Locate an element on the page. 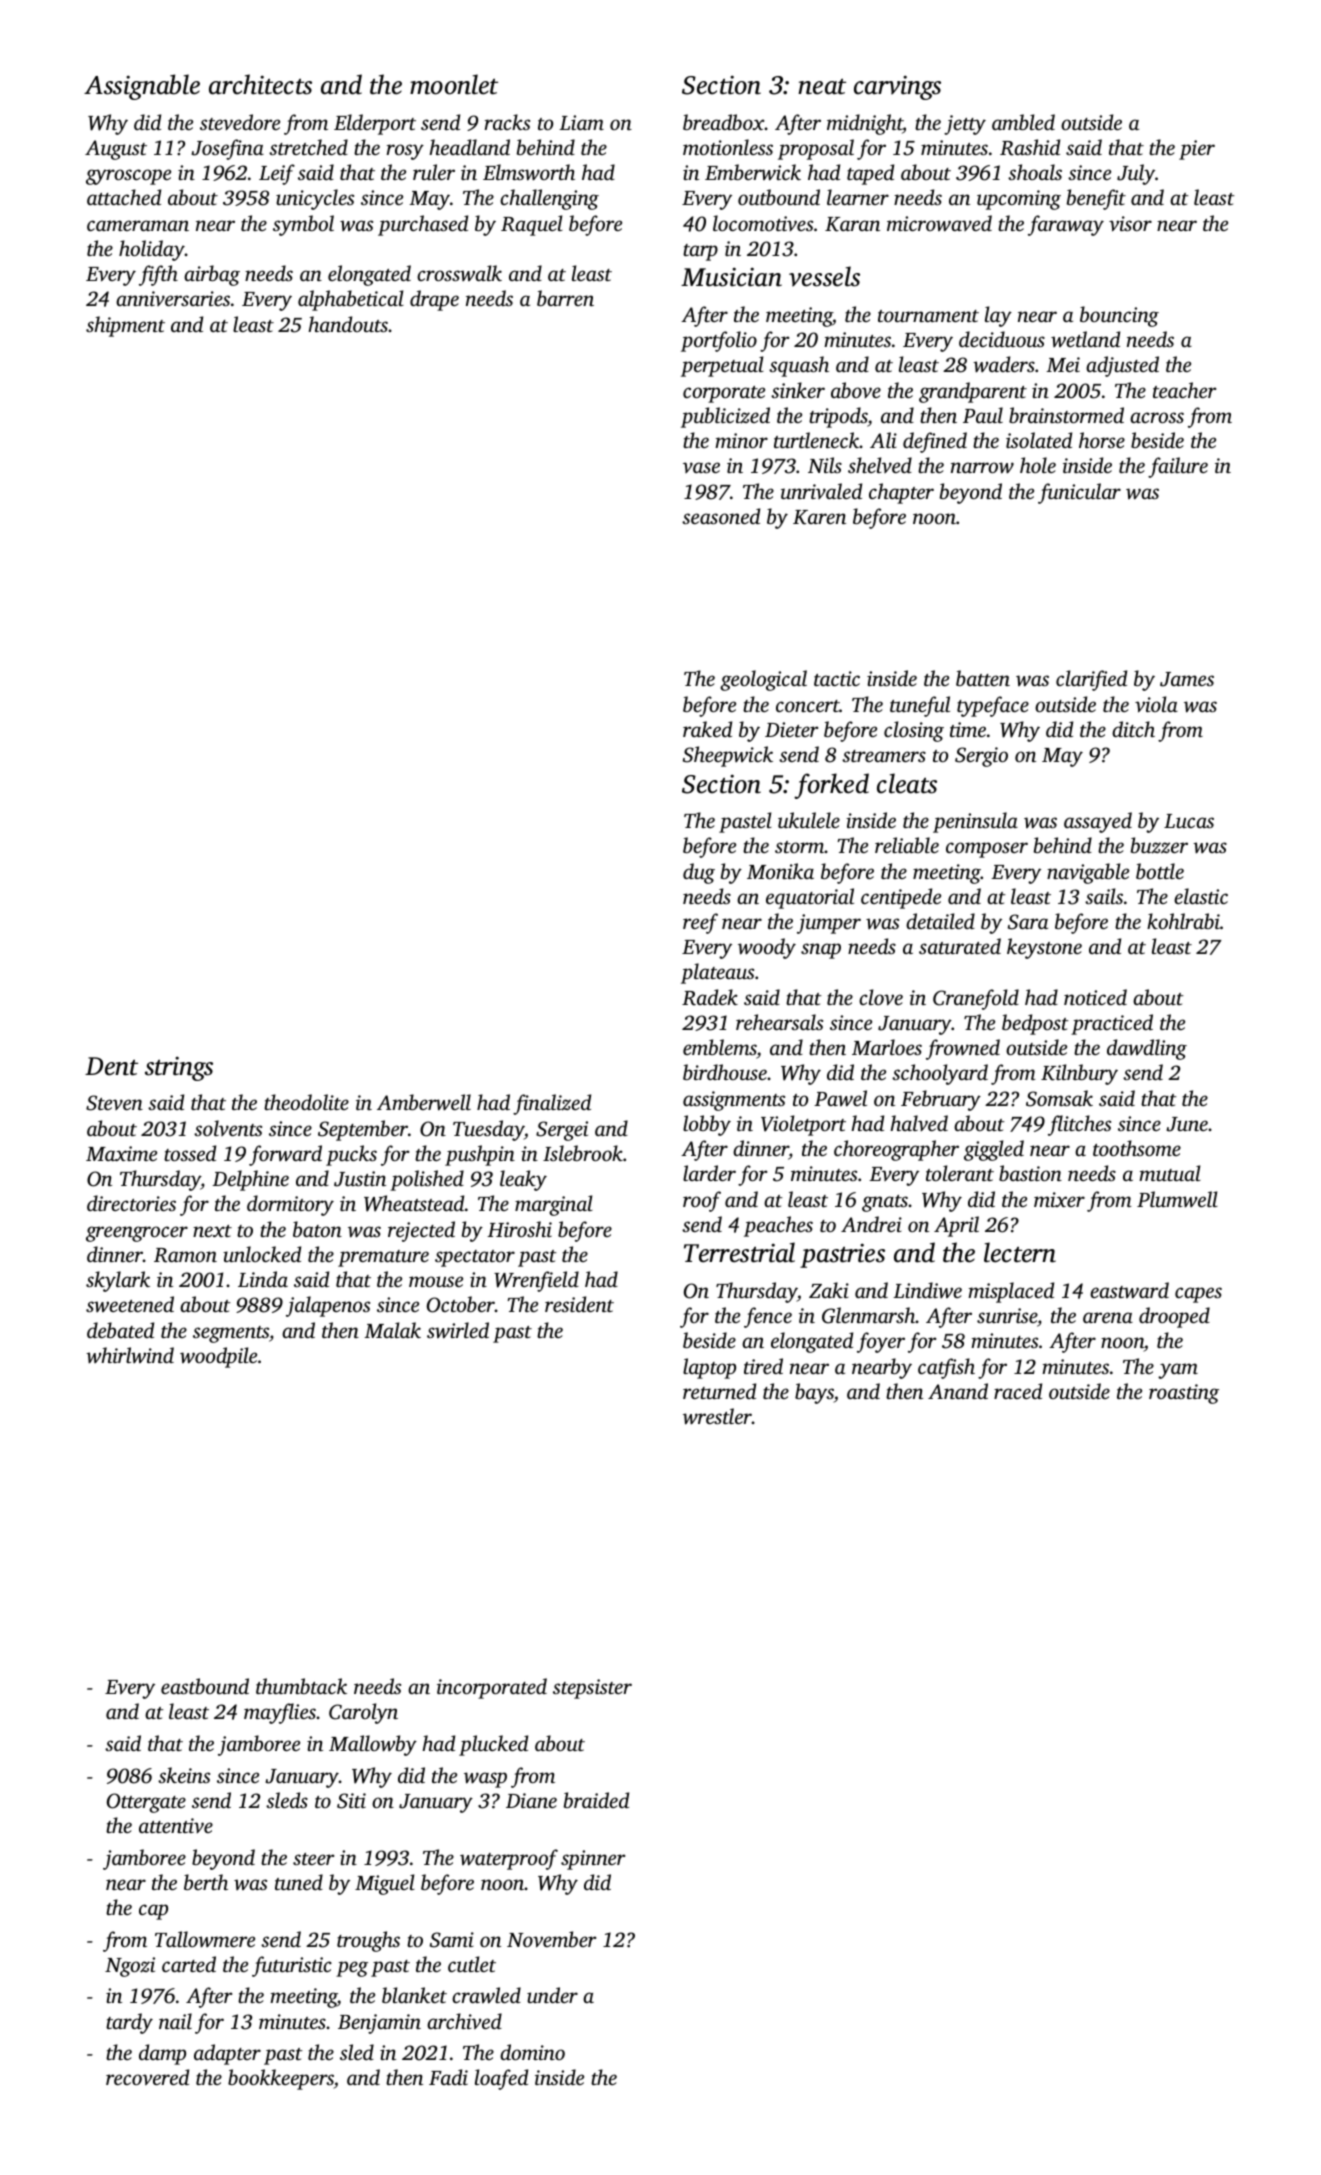 This document has height=2175, width=1321. stepsister is located at coordinates (592, 1689).
